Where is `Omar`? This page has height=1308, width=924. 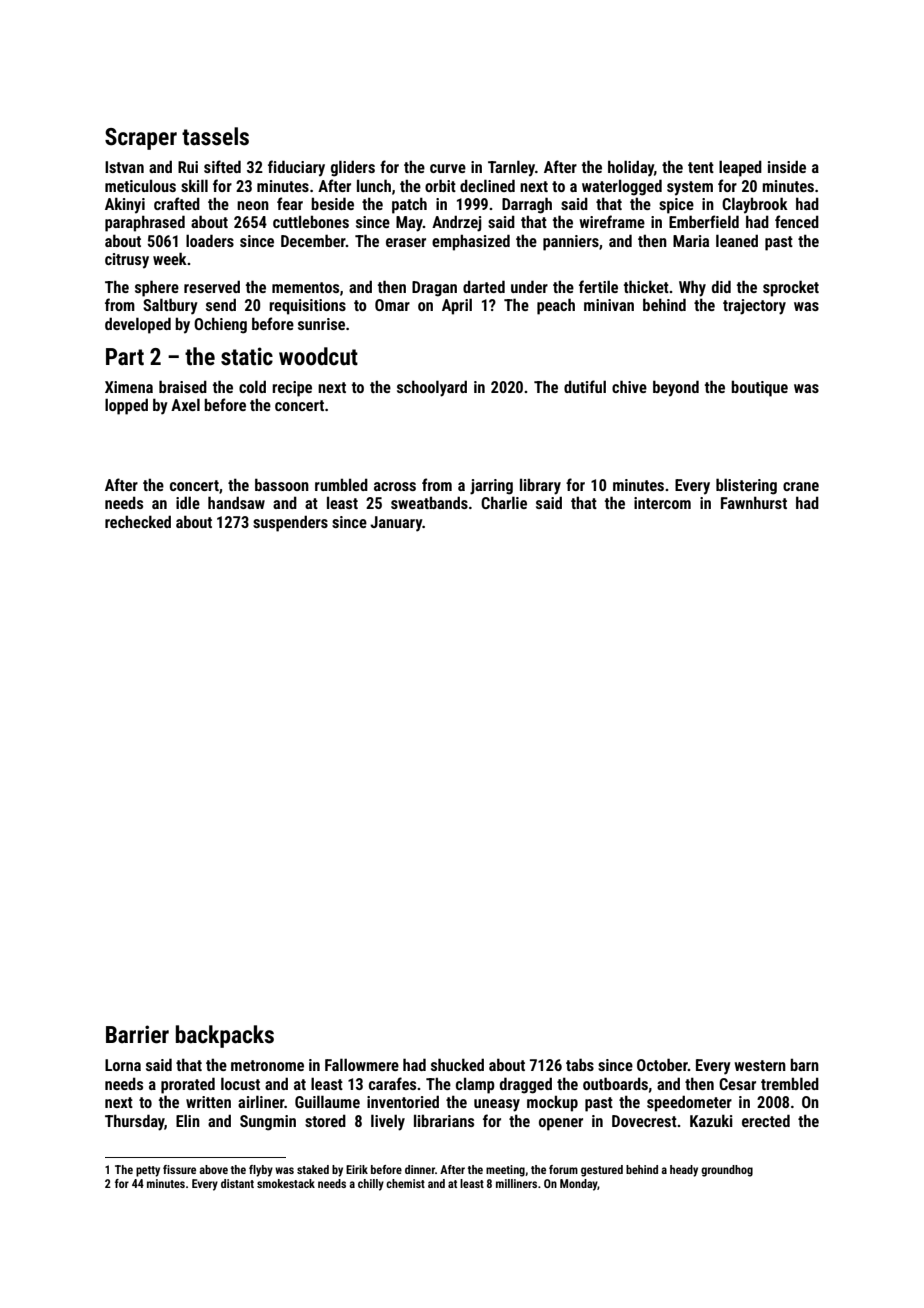 Omar is located at coordinates (392, 305).
